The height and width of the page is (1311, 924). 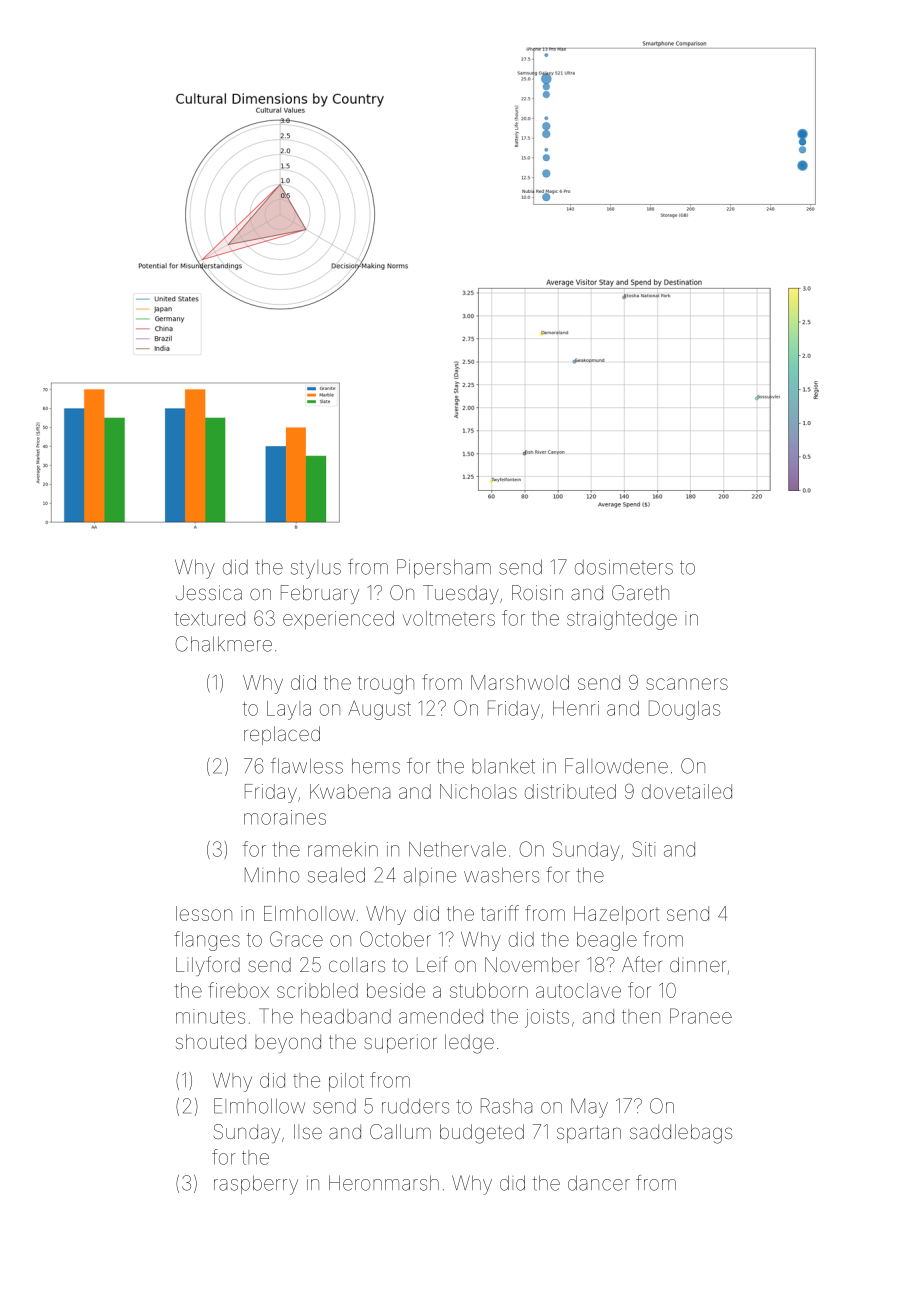 What do you see at coordinates (282, 735) in the page?
I see `replaced` at bounding box center [282, 735].
